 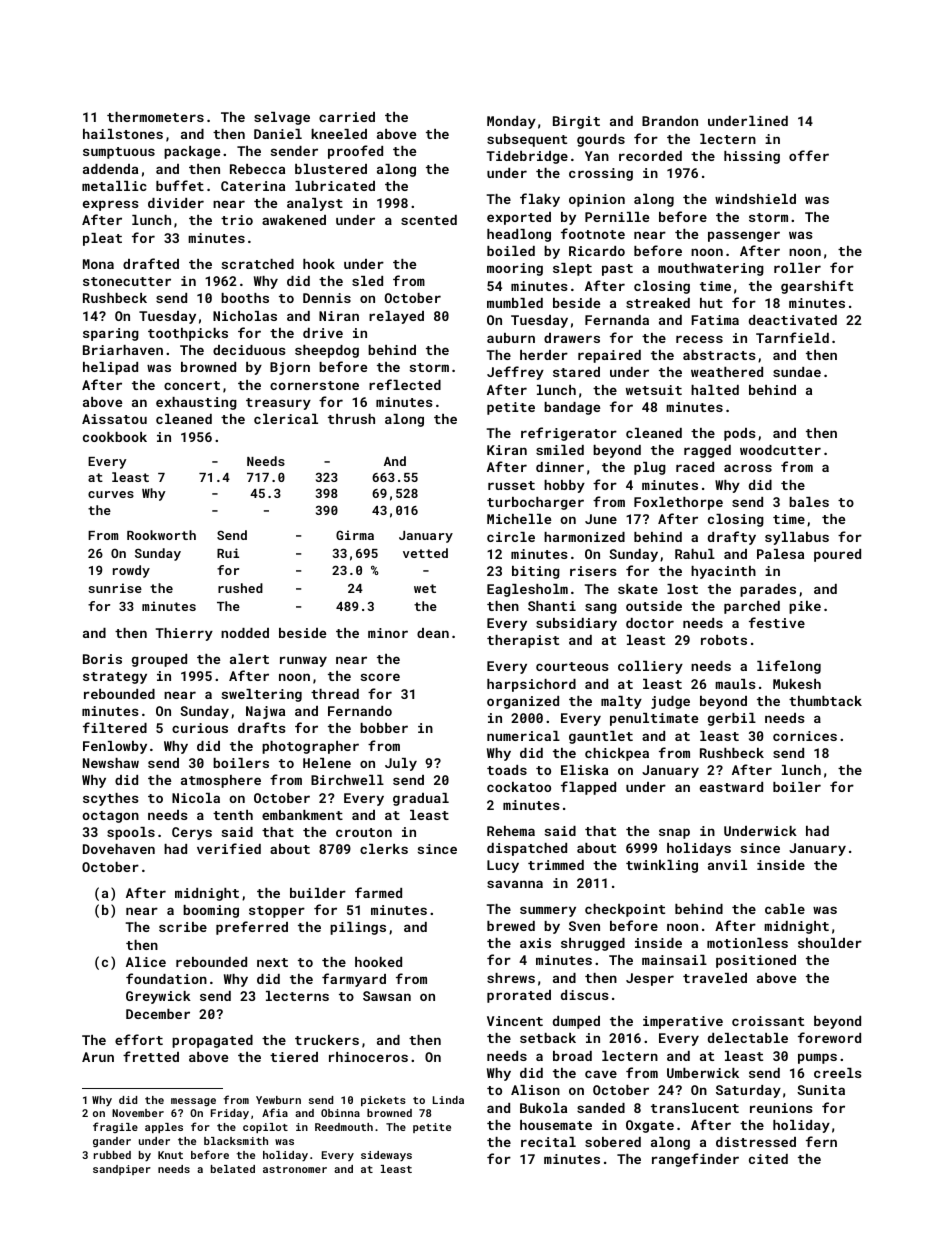 I want to click on buffet, so click(x=180, y=185).
